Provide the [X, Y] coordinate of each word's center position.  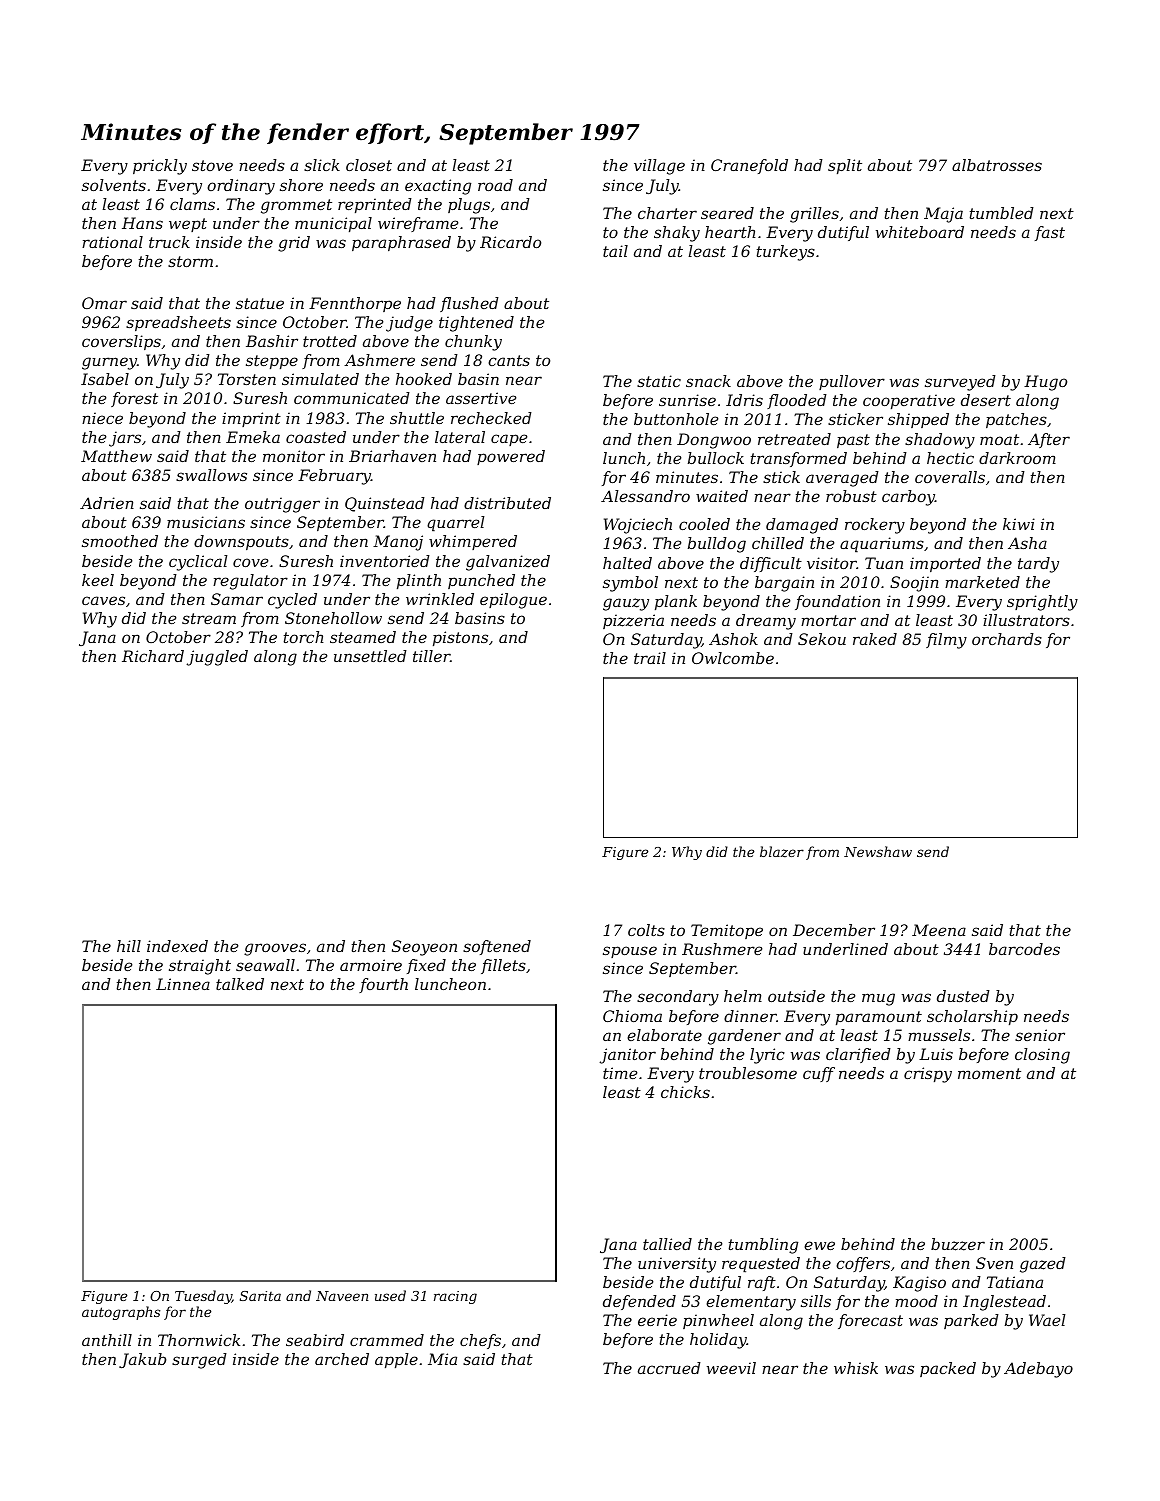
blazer [782, 851]
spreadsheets [178, 324]
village [659, 167]
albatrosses [997, 165]
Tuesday [203, 1297]
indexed [177, 946]
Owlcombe [733, 658]
